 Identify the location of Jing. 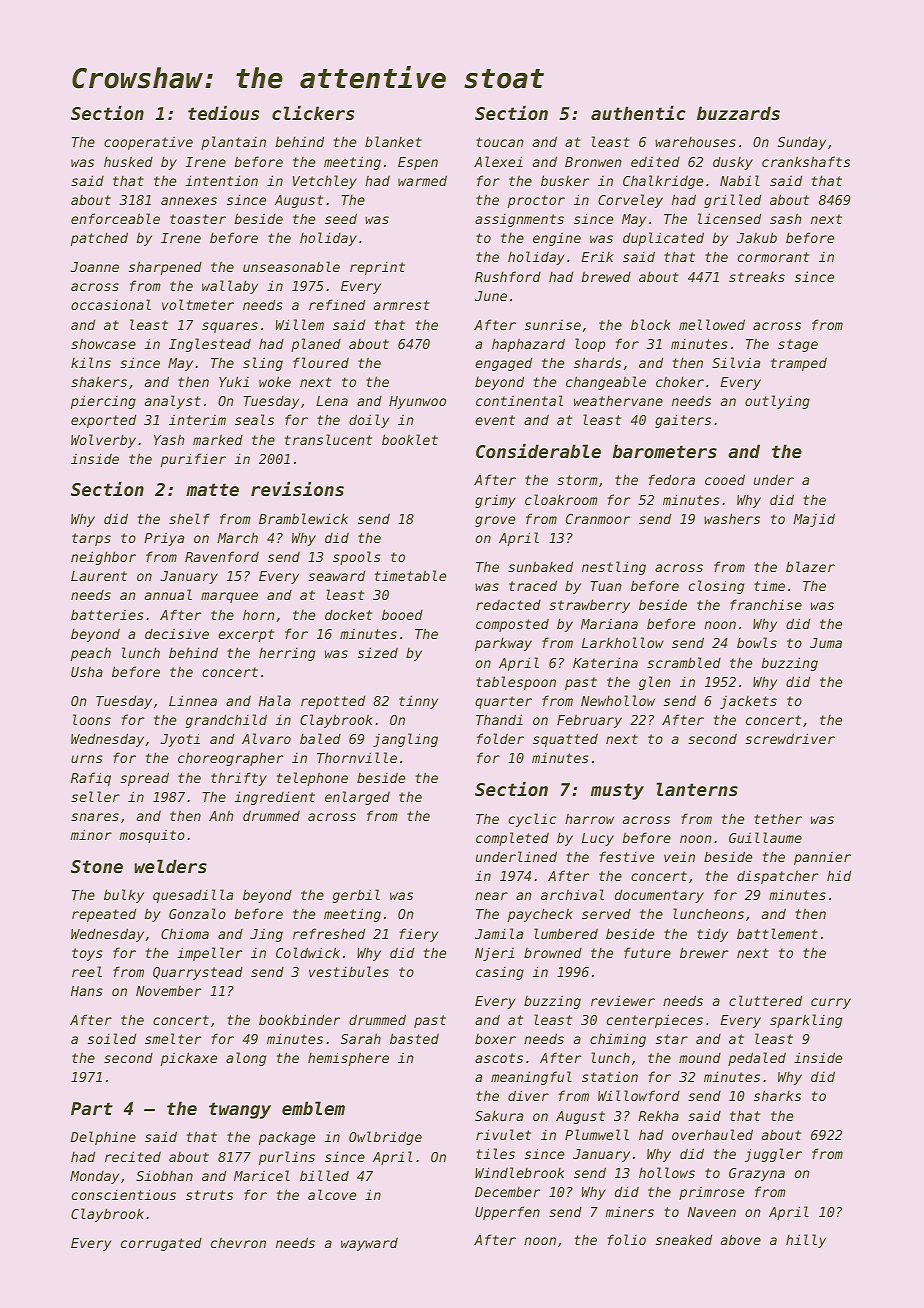
(266, 935).
